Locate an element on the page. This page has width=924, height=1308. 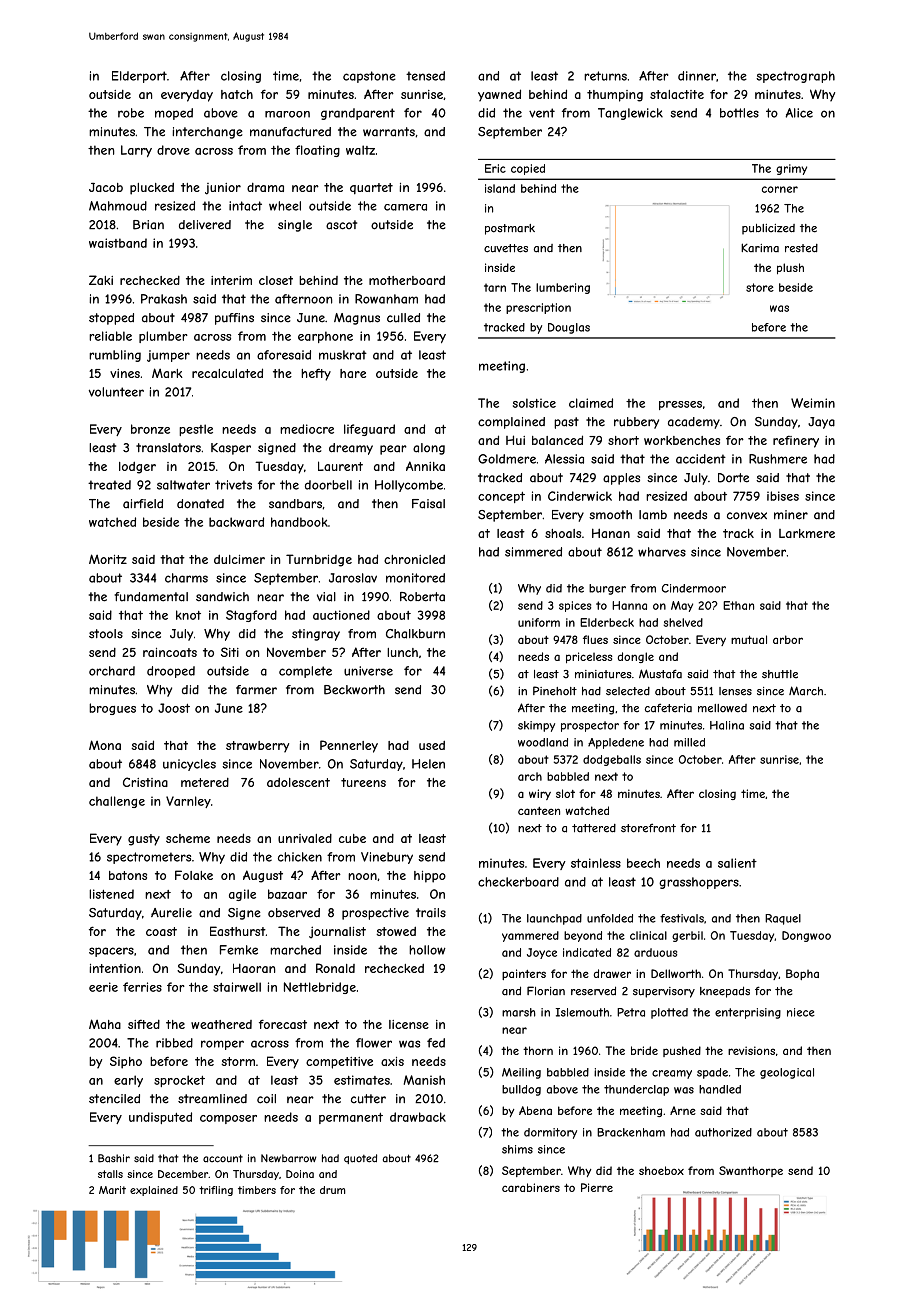
adolescent is located at coordinates (298, 782).
